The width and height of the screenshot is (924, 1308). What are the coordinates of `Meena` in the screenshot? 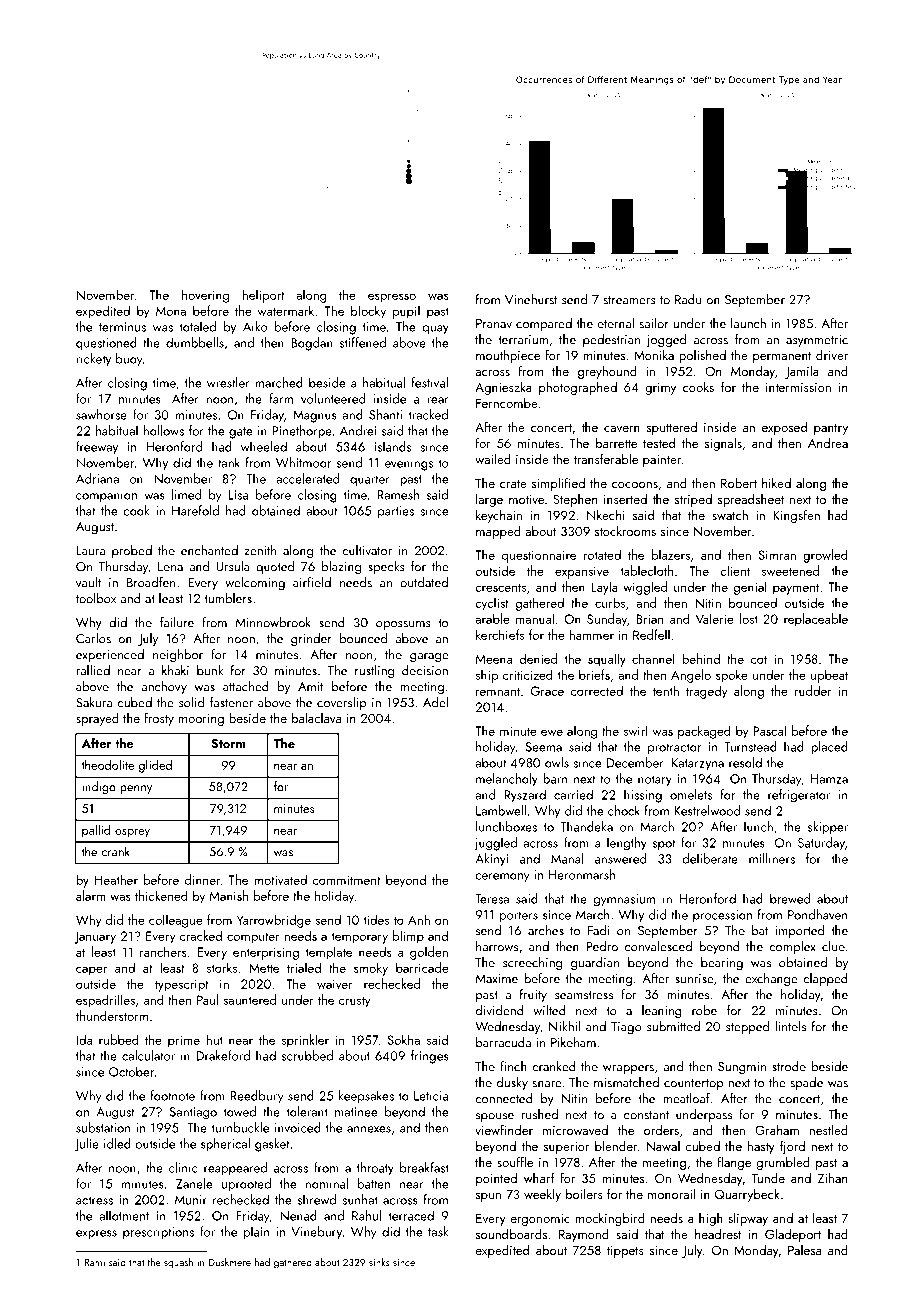 It's located at (494, 659).
